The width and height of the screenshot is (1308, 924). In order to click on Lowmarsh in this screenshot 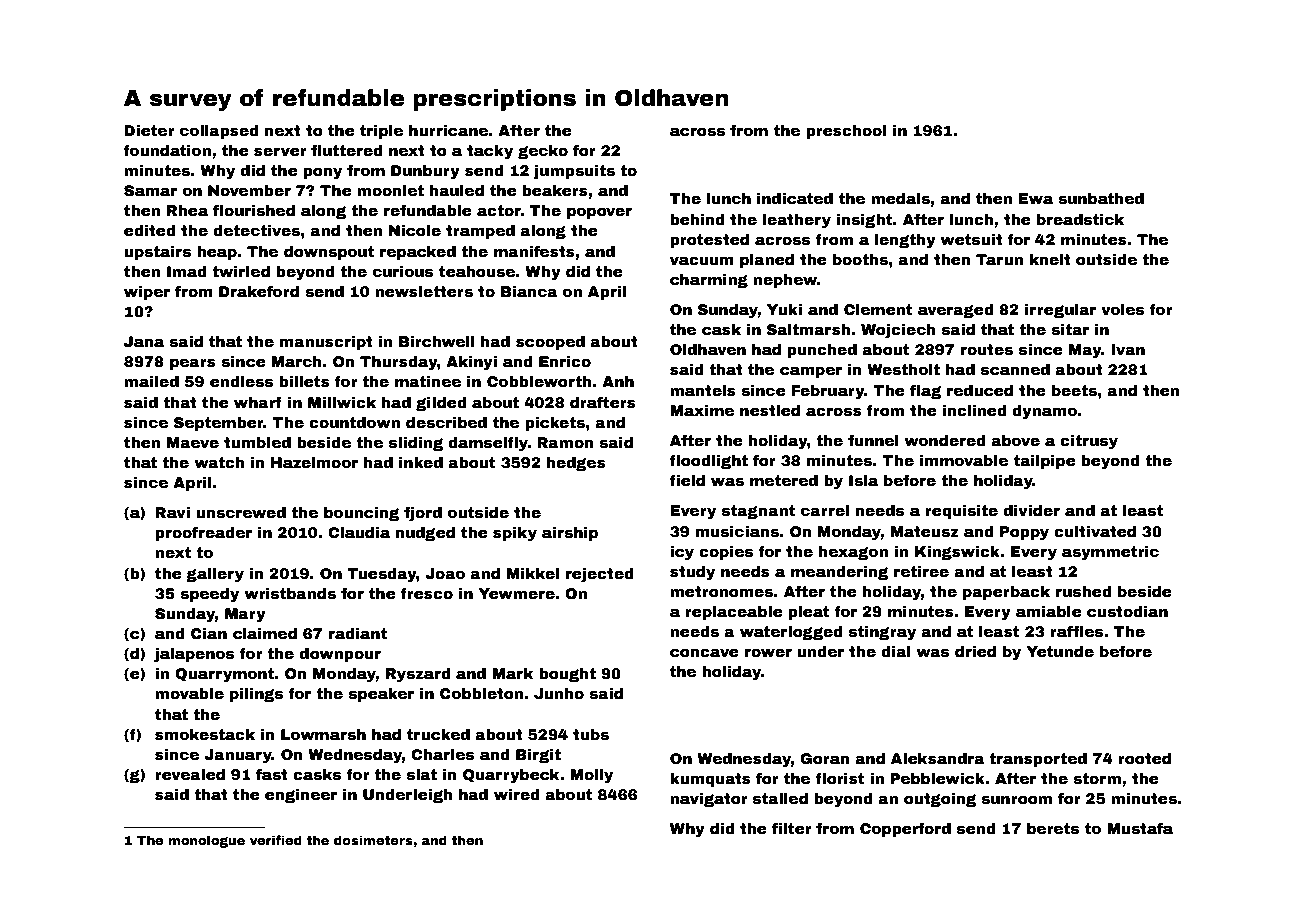, I will do `click(323, 734)`.
